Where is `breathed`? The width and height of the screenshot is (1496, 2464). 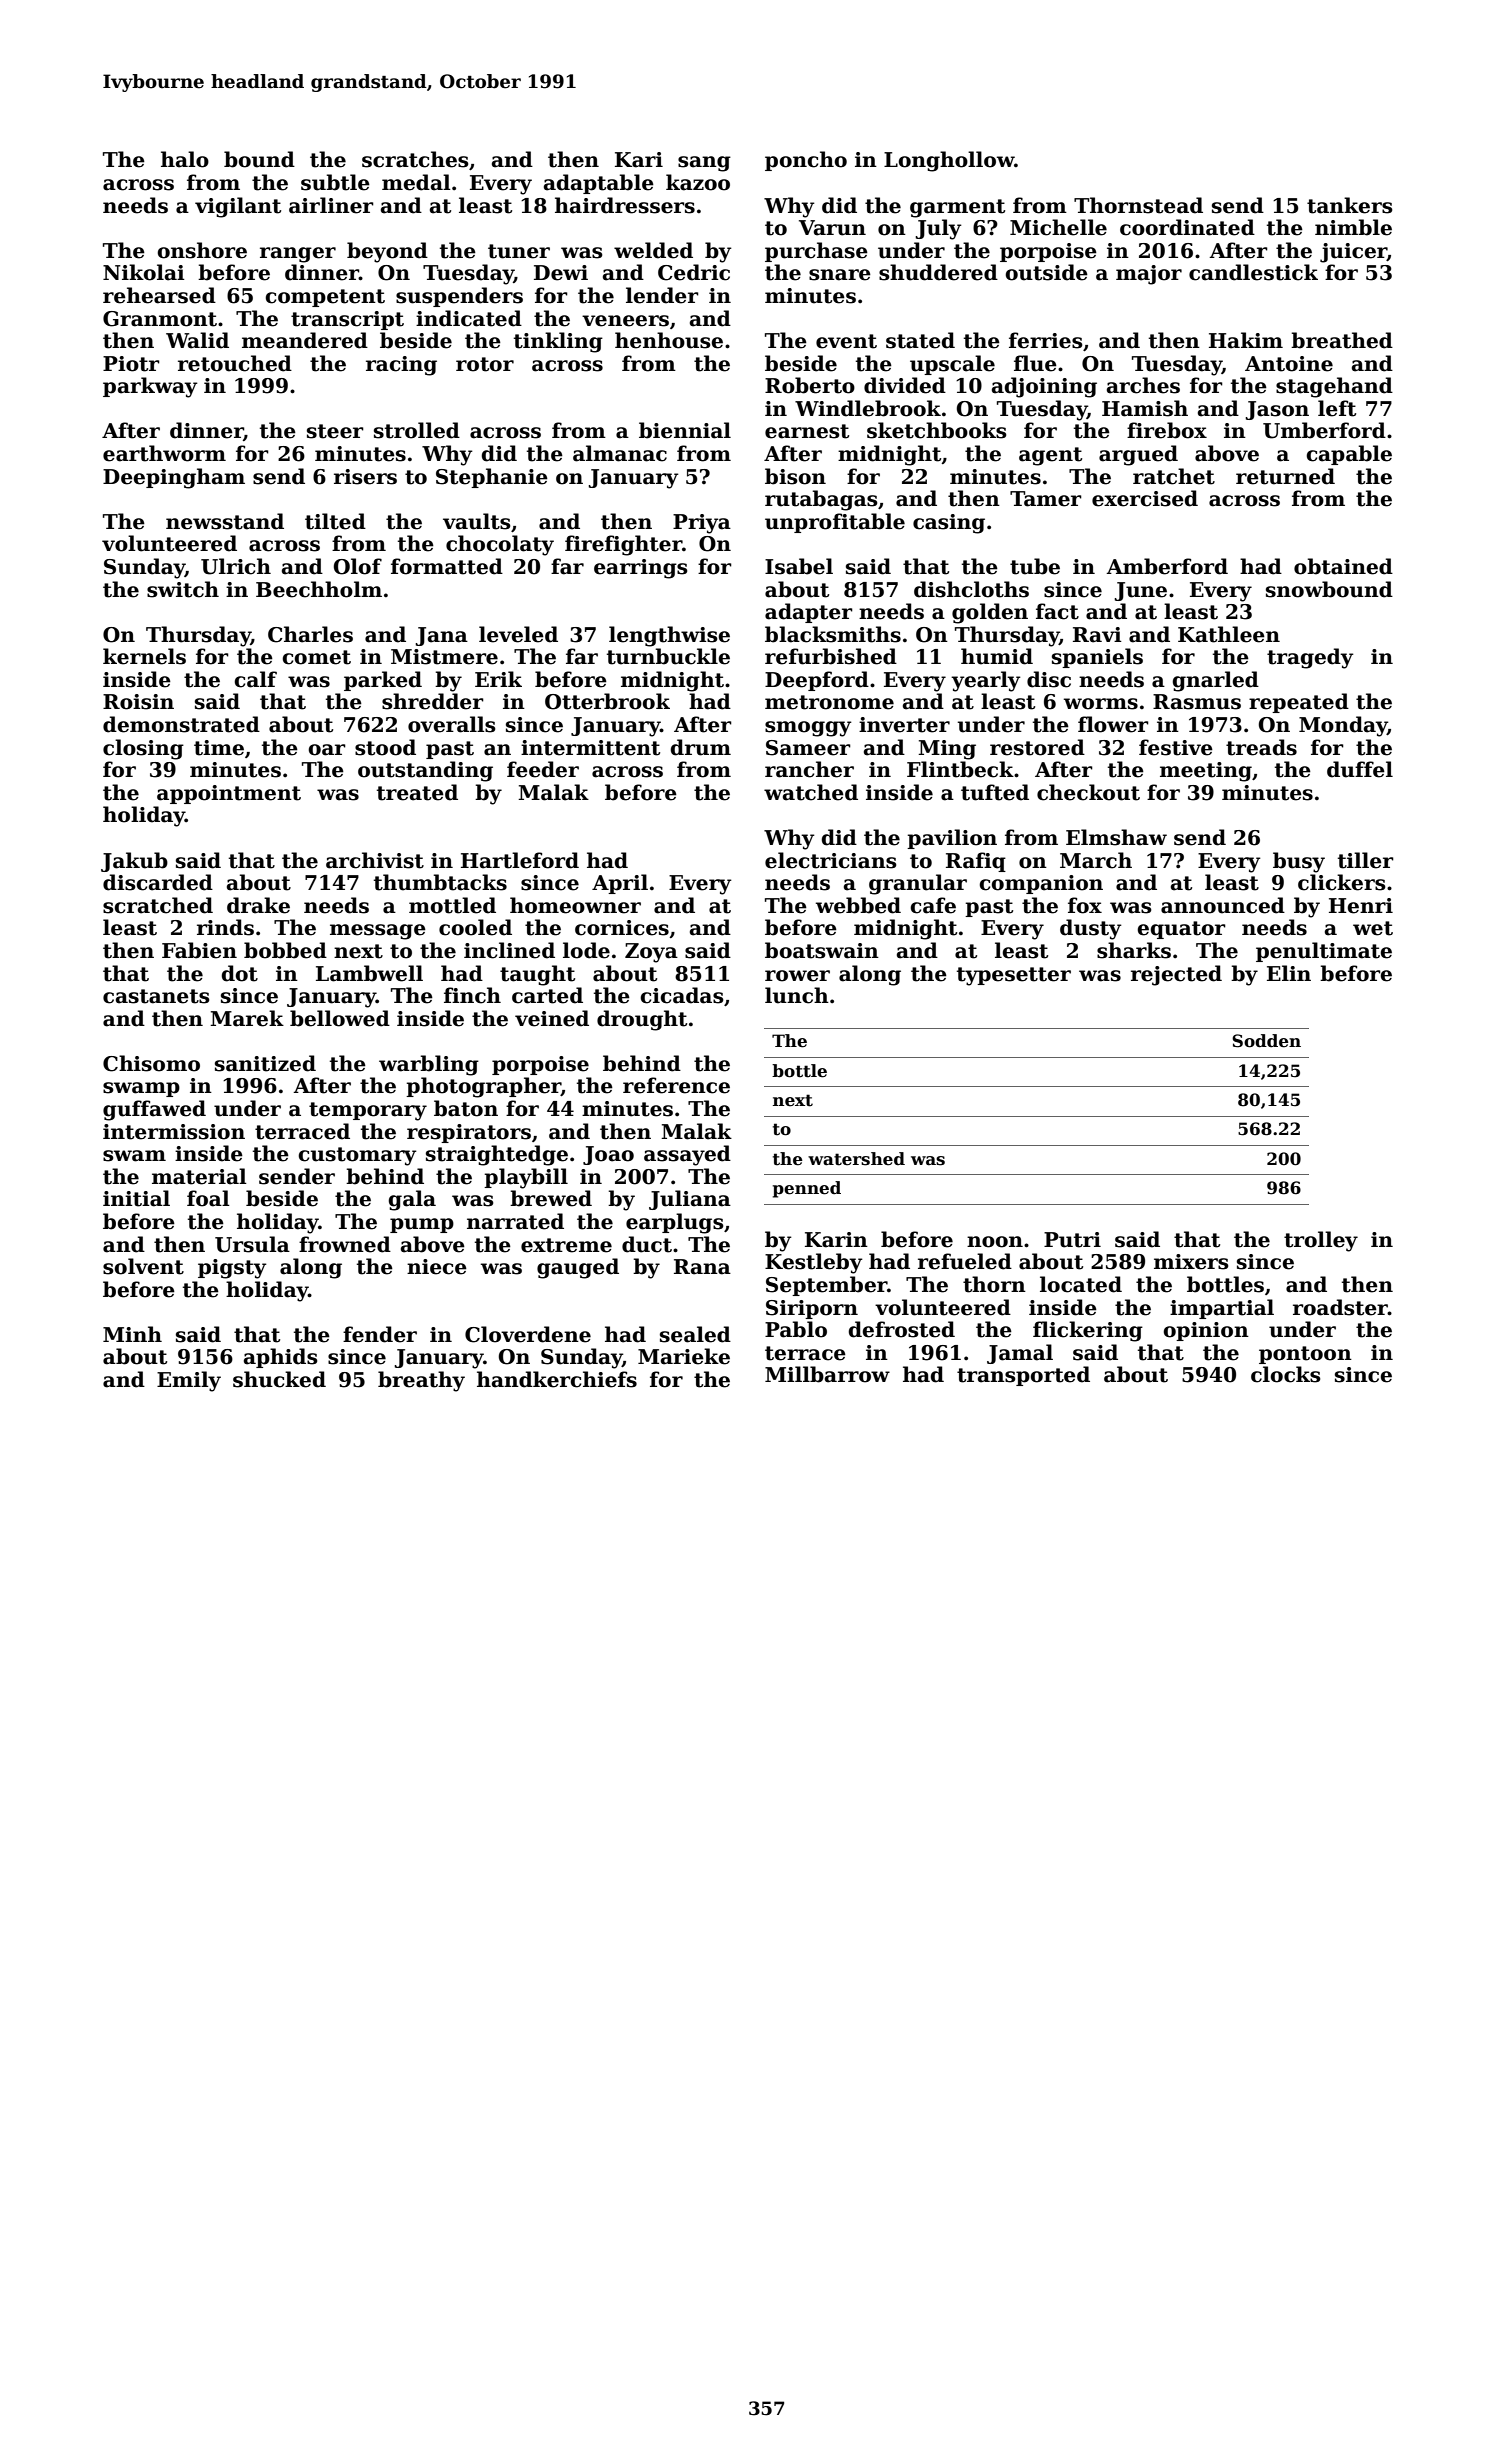 breathed is located at coordinates (1342, 340).
